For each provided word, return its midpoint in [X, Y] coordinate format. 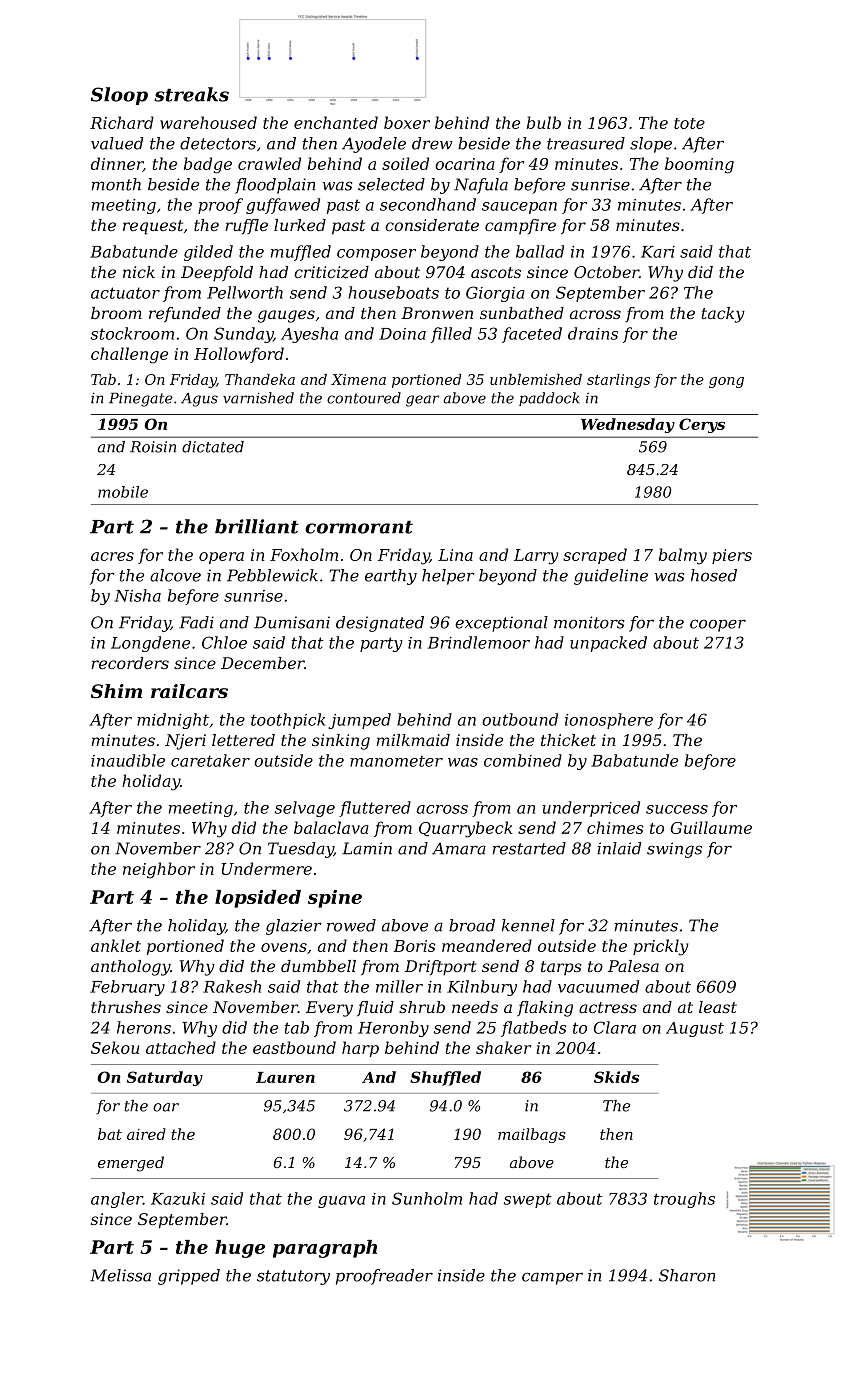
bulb [544, 122]
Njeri [185, 742]
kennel [528, 925]
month [116, 184]
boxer [407, 122]
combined [523, 760]
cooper [718, 625]
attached [181, 1047]
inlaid [619, 848]
